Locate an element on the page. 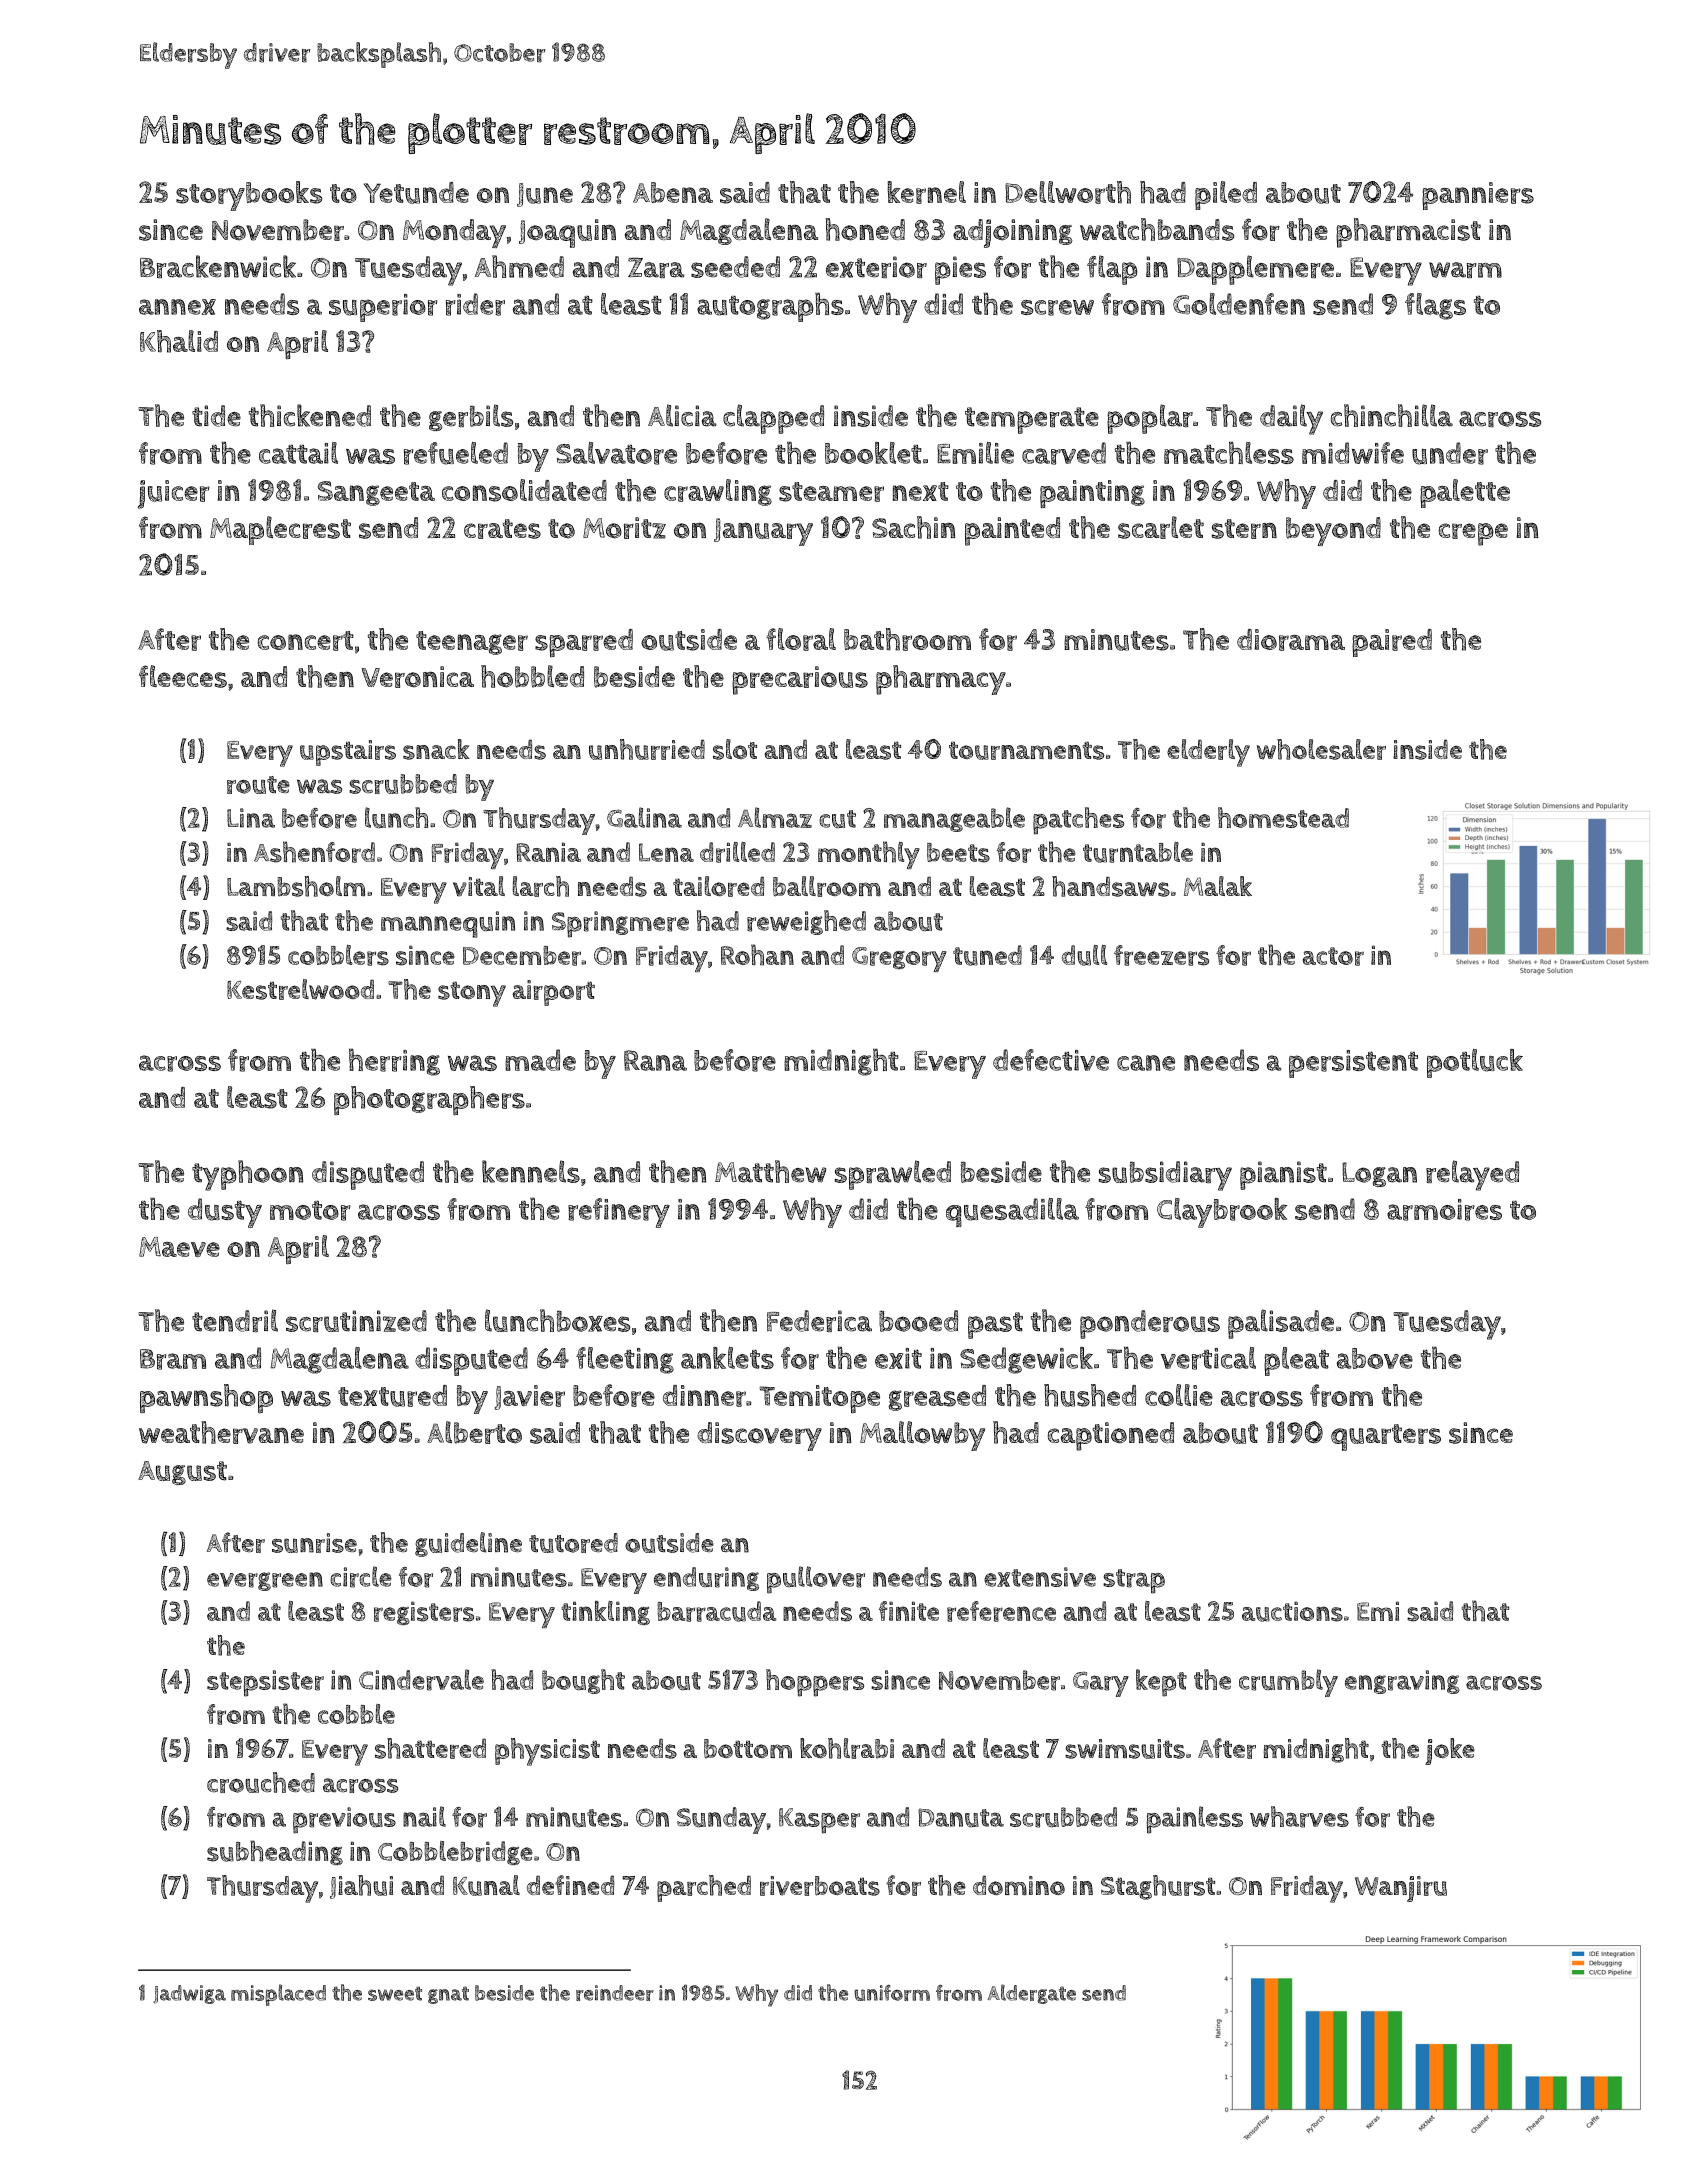 This document has height=2178, width=1683. registers is located at coordinates (424, 1613).
